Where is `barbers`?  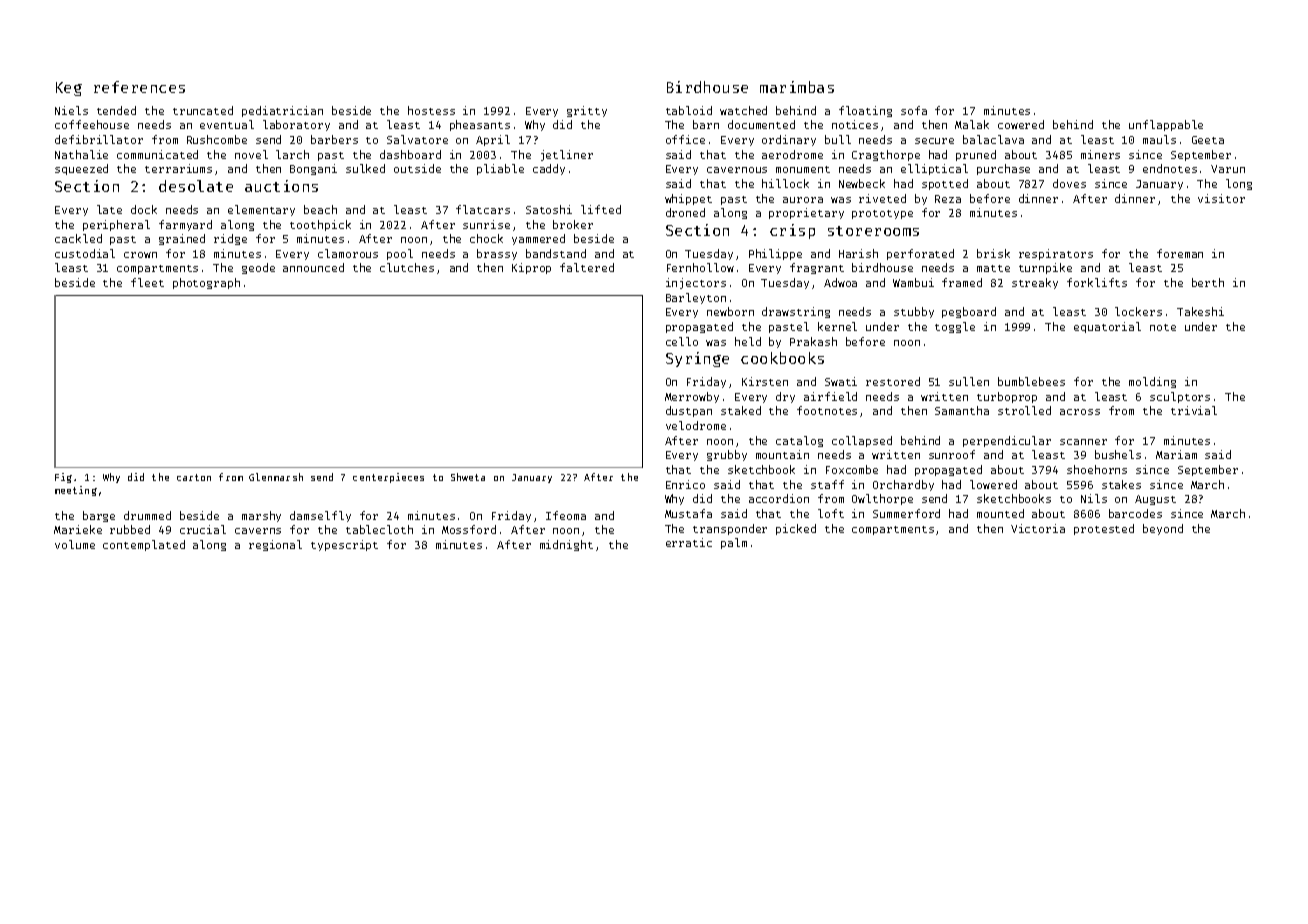
barbers is located at coordinates (334, 139).
